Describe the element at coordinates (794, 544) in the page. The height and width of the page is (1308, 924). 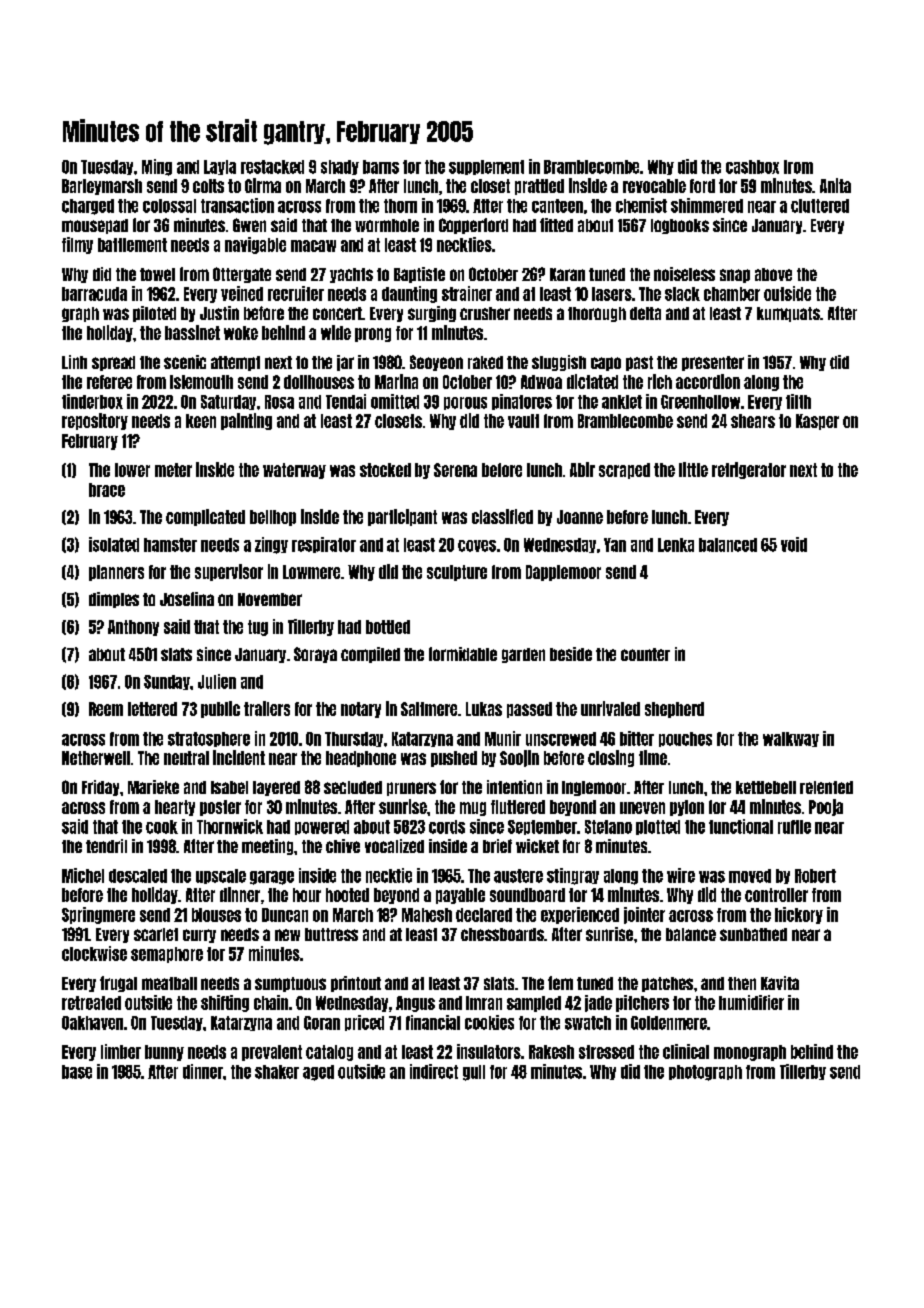
I see `void` at that location.
